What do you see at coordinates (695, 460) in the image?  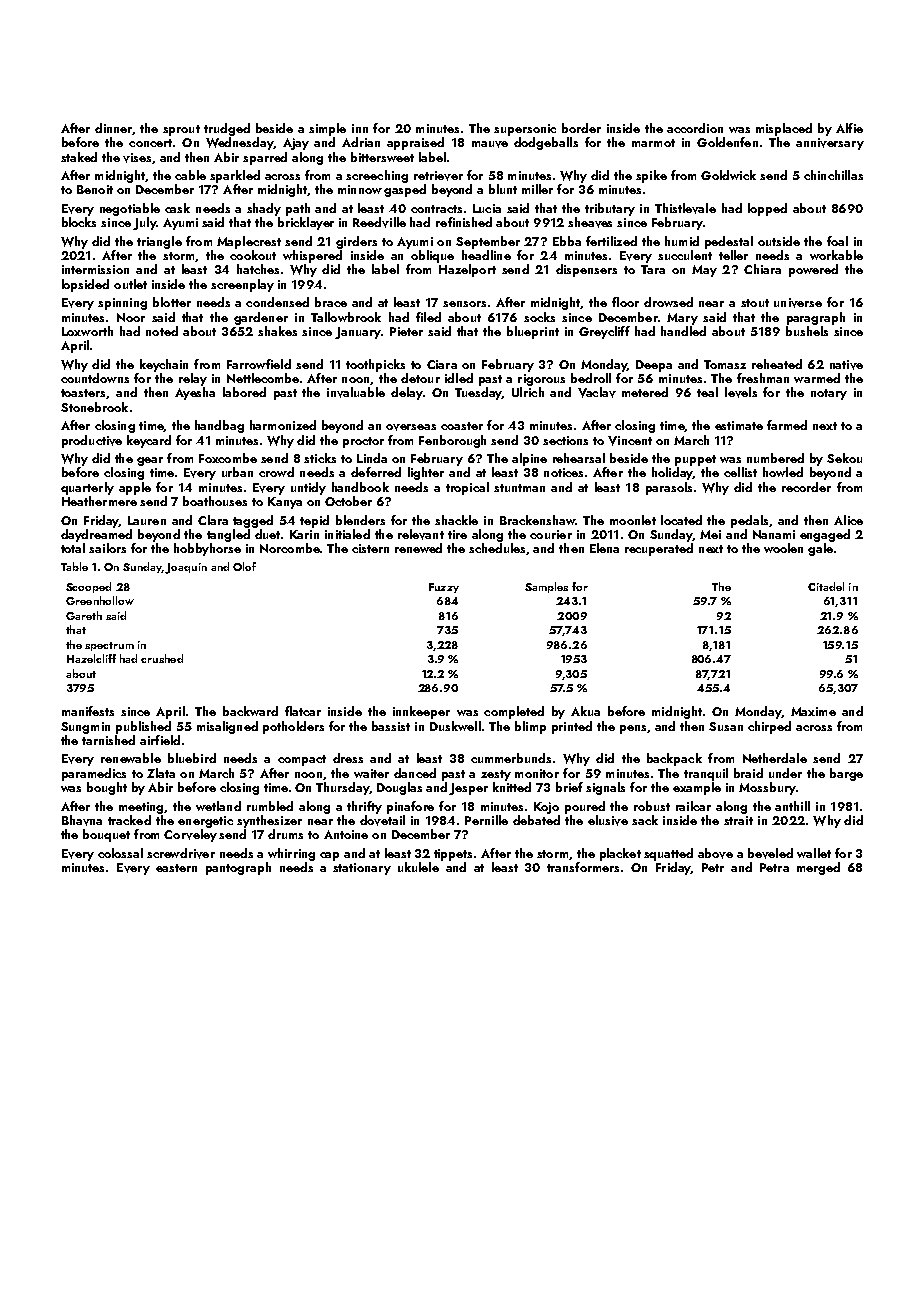 I see `puppet` at bounding box center [695, 460].
